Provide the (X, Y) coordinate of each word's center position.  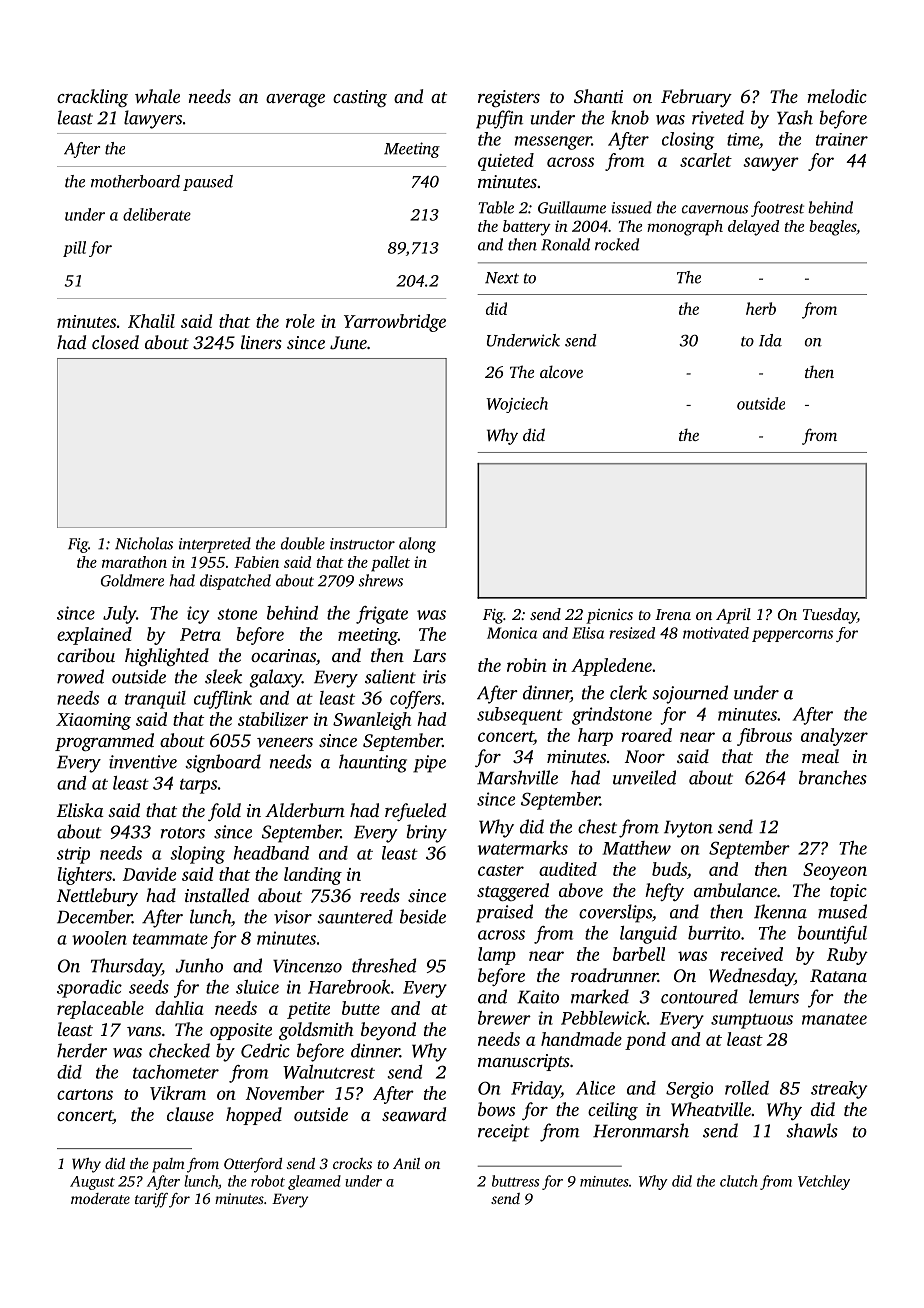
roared (647, 735)
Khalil (151, 321)
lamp (497, 956)
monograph (685, 228)
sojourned (690, 694)
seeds (149, 987)
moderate (100, 1198)
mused (842, 911)
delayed (753, 228)
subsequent (520, 716)
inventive (143, 762)
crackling (92, 98)
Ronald (565, 244)
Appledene (611, 667)
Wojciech (517, 405)
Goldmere (132, 580)
